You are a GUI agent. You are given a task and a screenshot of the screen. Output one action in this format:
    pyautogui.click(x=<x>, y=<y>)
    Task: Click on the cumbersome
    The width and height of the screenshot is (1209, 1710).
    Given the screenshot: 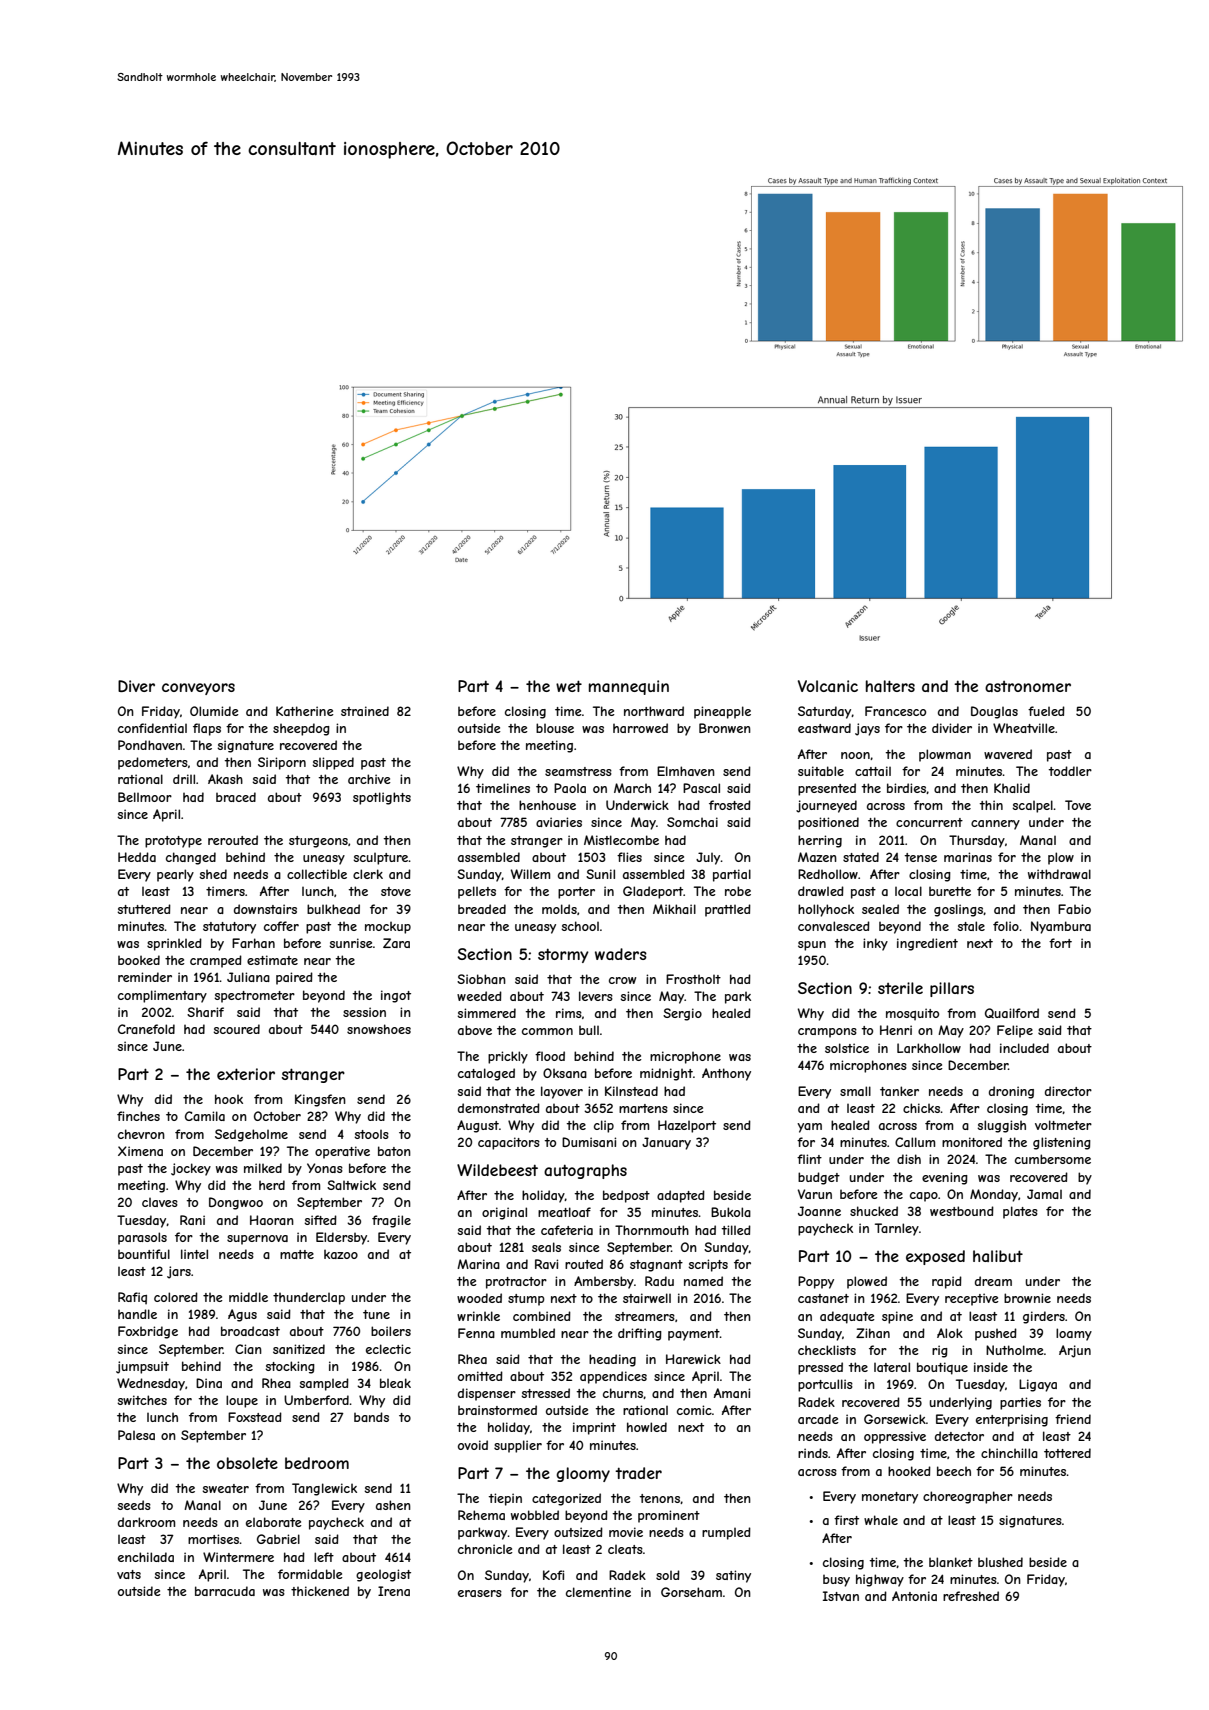 What is the action you would take?
    pyautogui.click(x=1053, y=1159)
